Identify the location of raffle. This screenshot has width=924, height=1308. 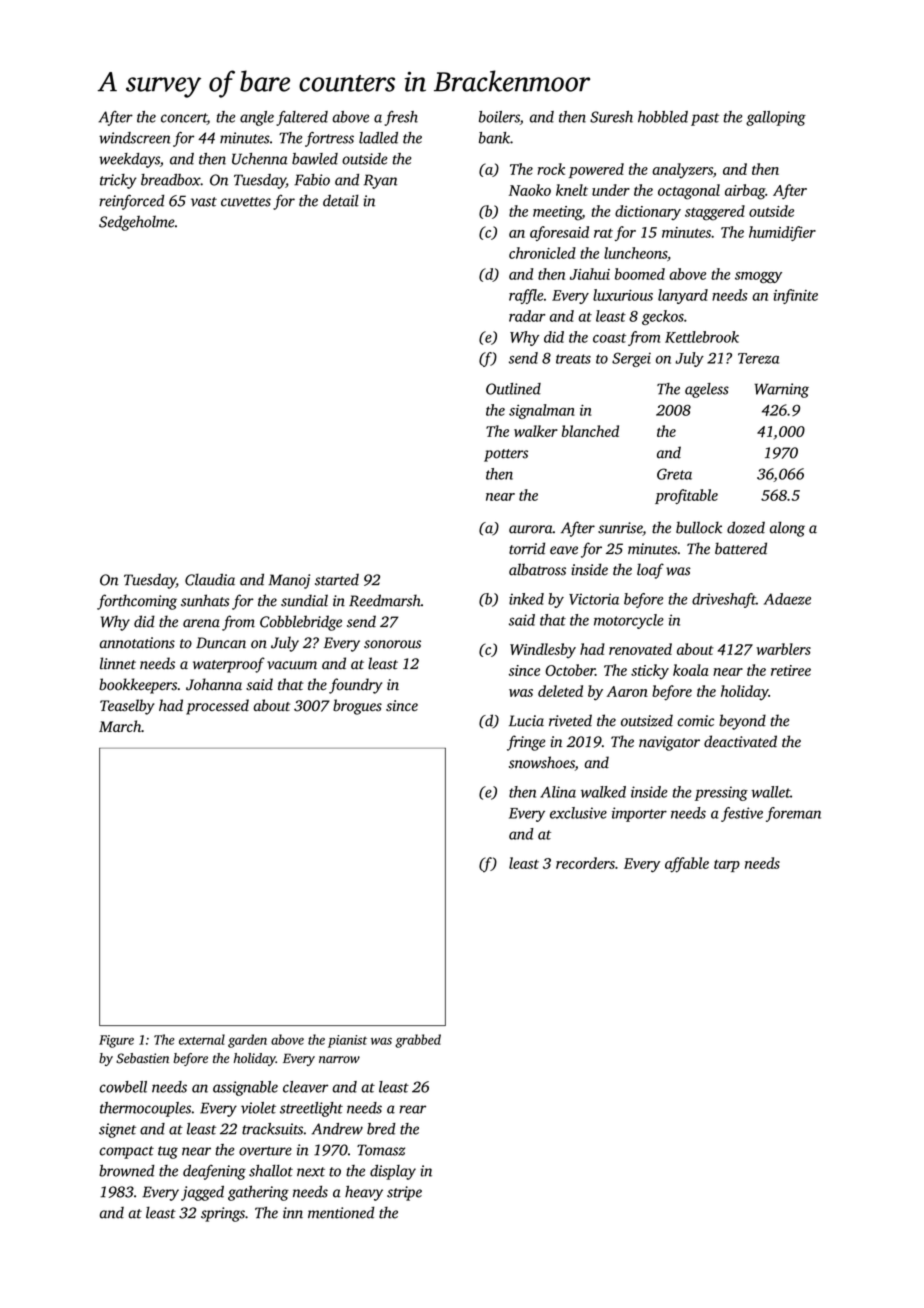
(526, 296).
